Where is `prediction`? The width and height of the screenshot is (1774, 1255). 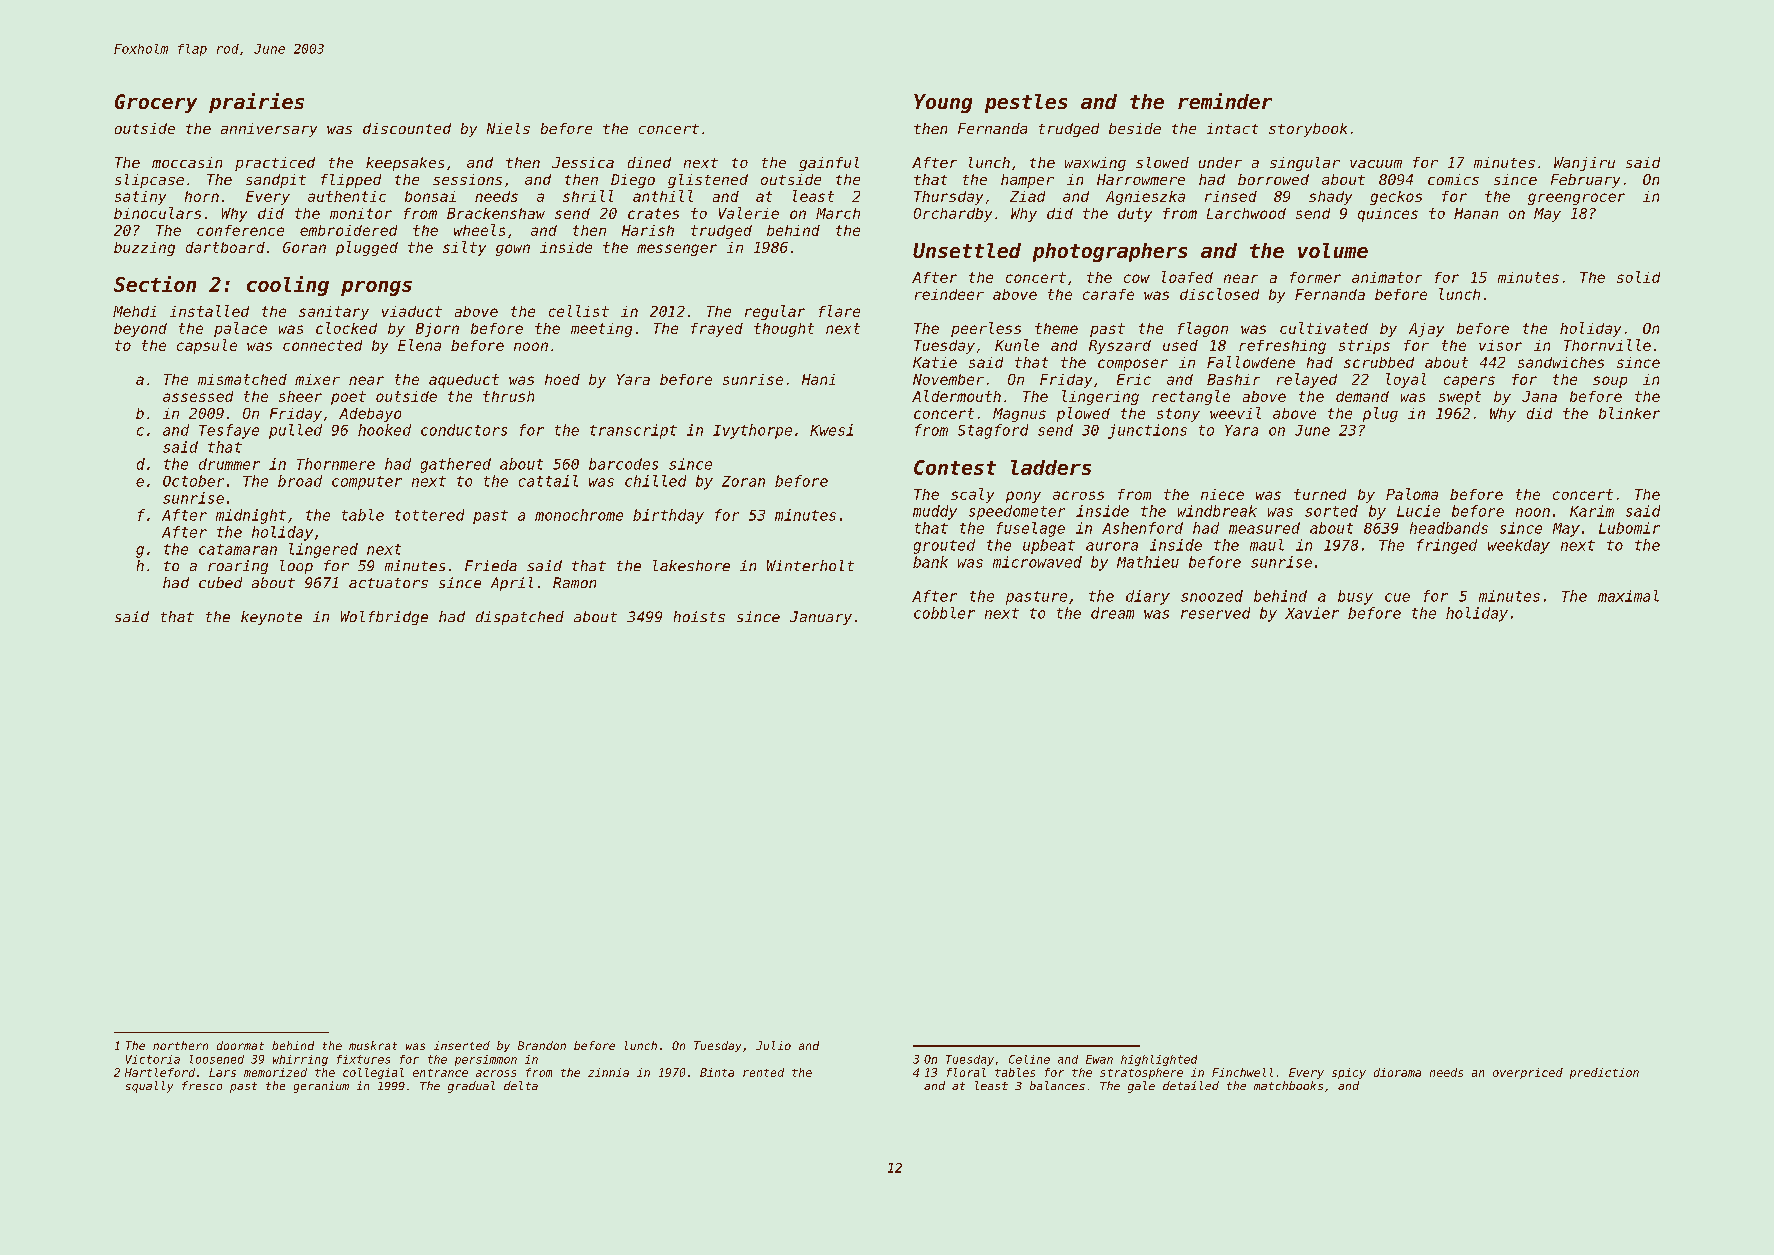
prediction is located at coordinates (1604, 1073).
